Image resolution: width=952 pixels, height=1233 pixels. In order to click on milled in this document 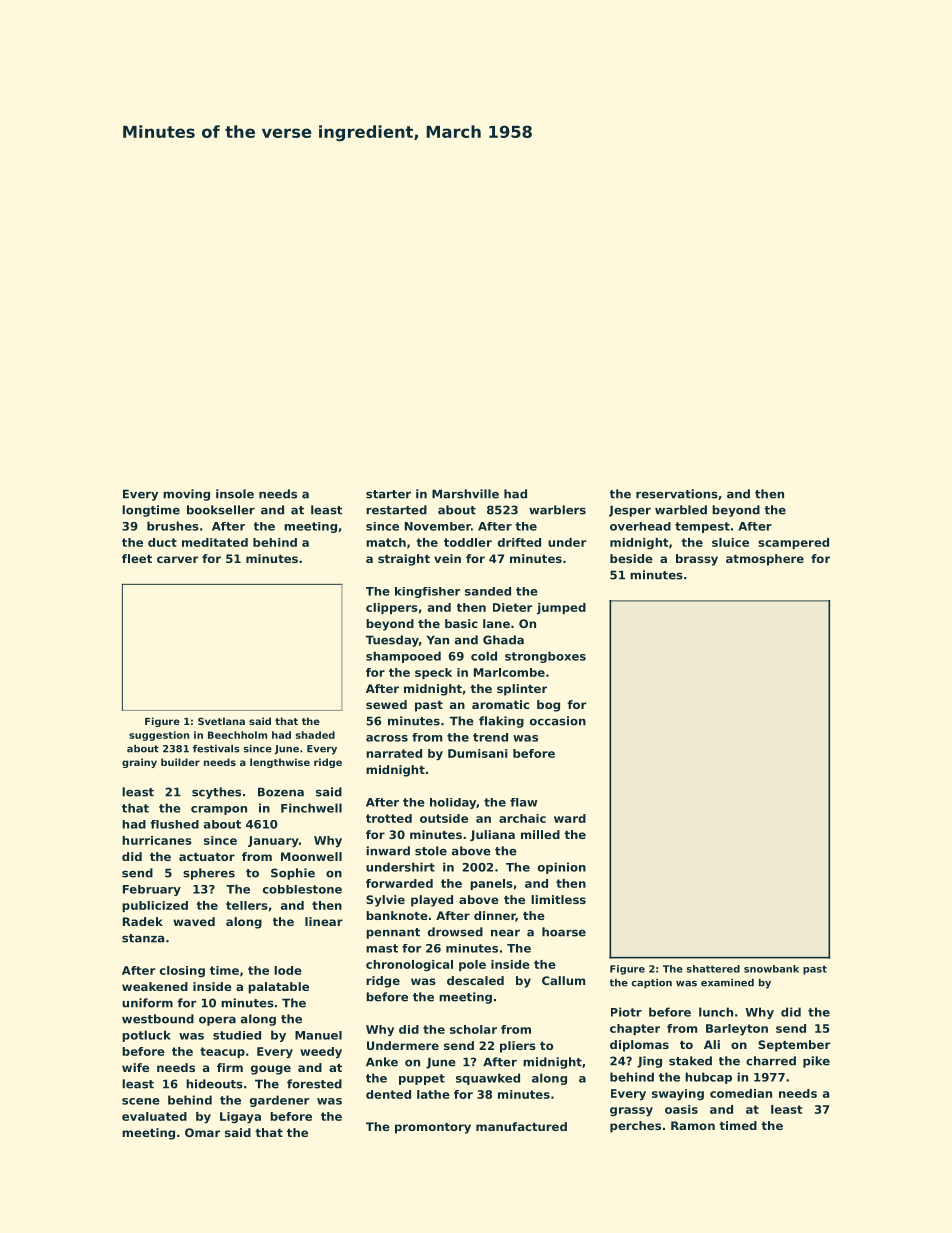, I will do `click(540, 834)`.
